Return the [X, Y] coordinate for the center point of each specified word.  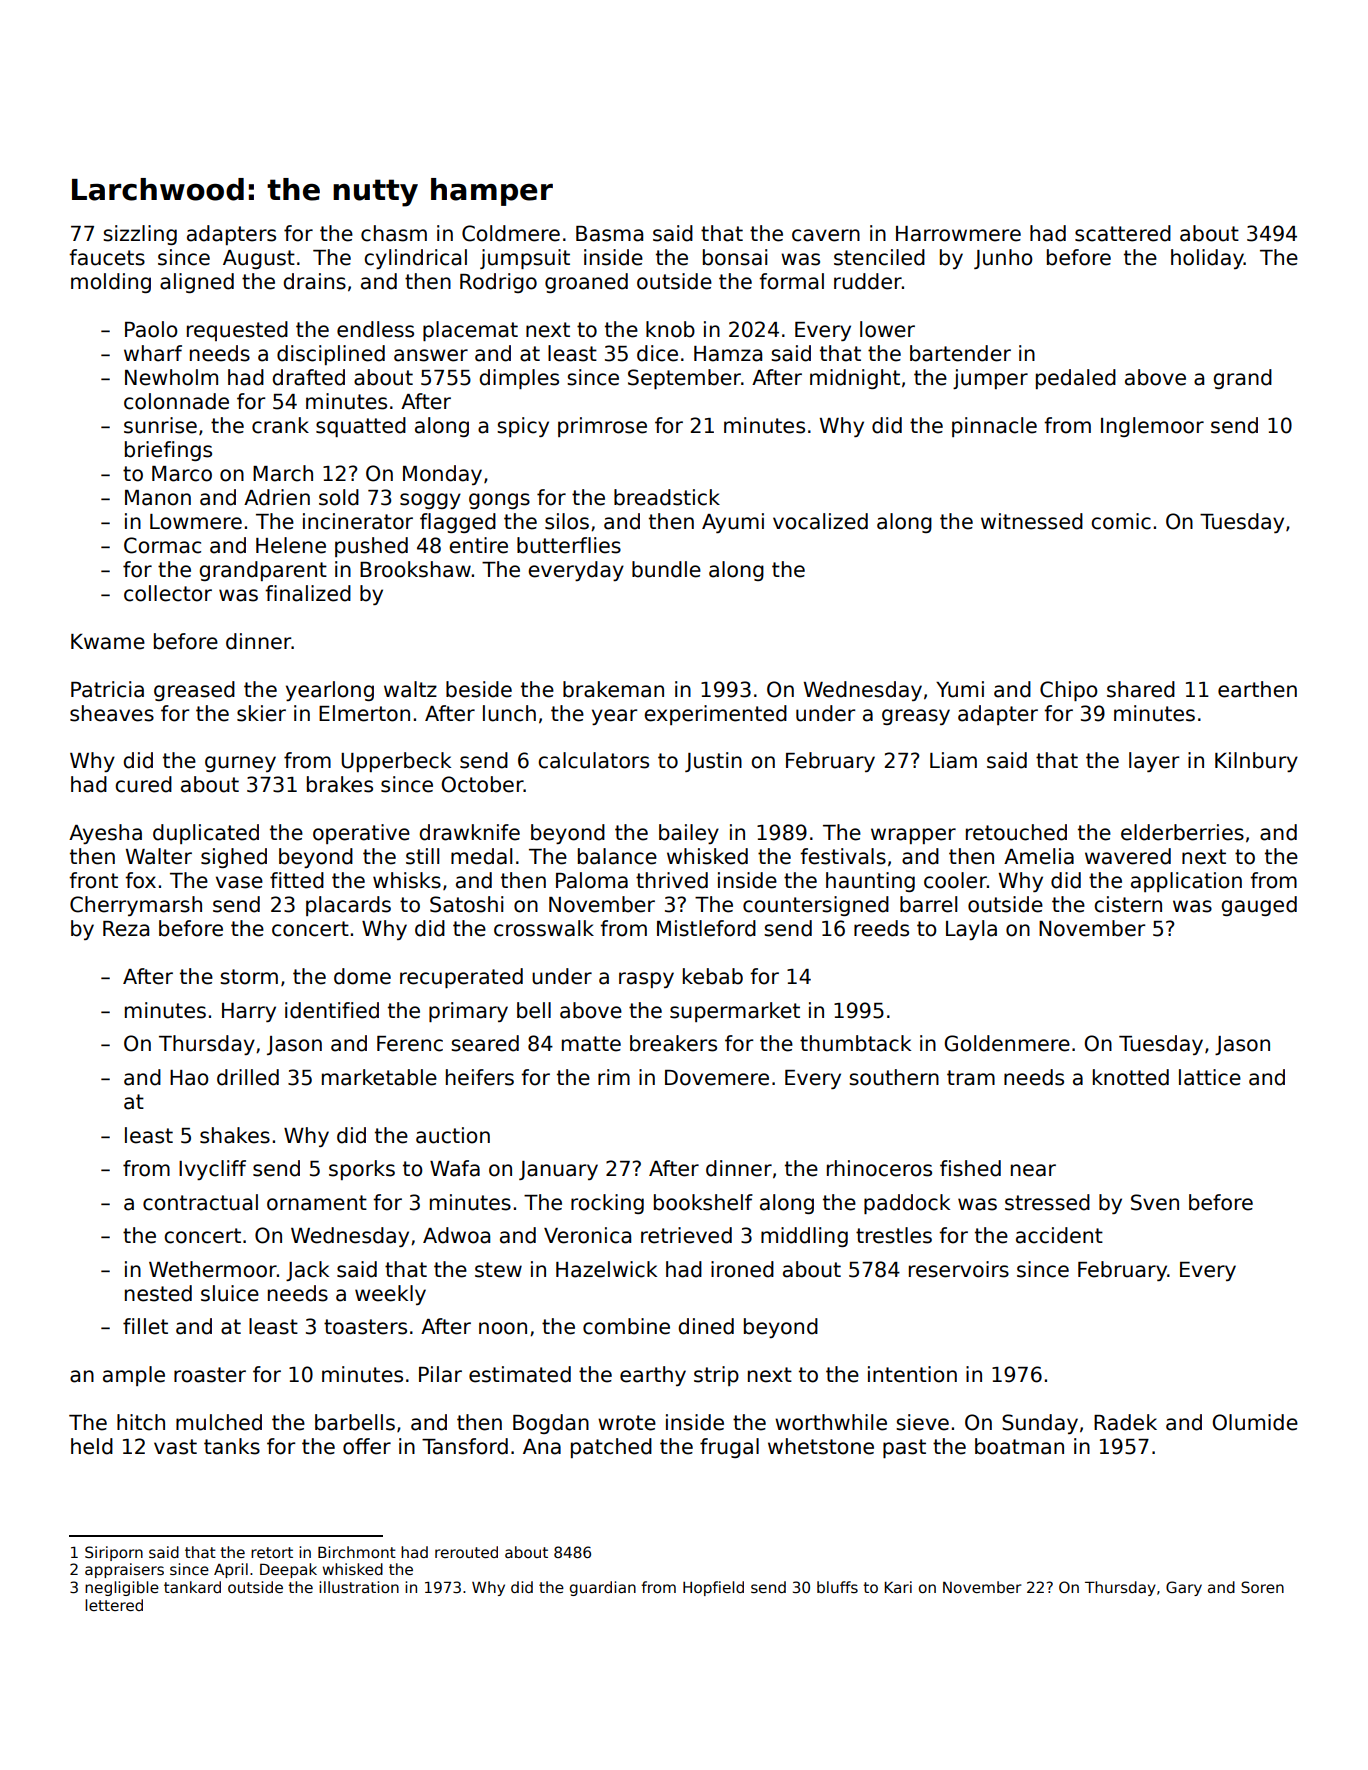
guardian [603, 1588]
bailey [689, 834]
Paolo [151, 329]
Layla [971, 930]
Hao [189, 1078]
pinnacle [994, 427]
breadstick [667, 497]
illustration [359, 1587]
